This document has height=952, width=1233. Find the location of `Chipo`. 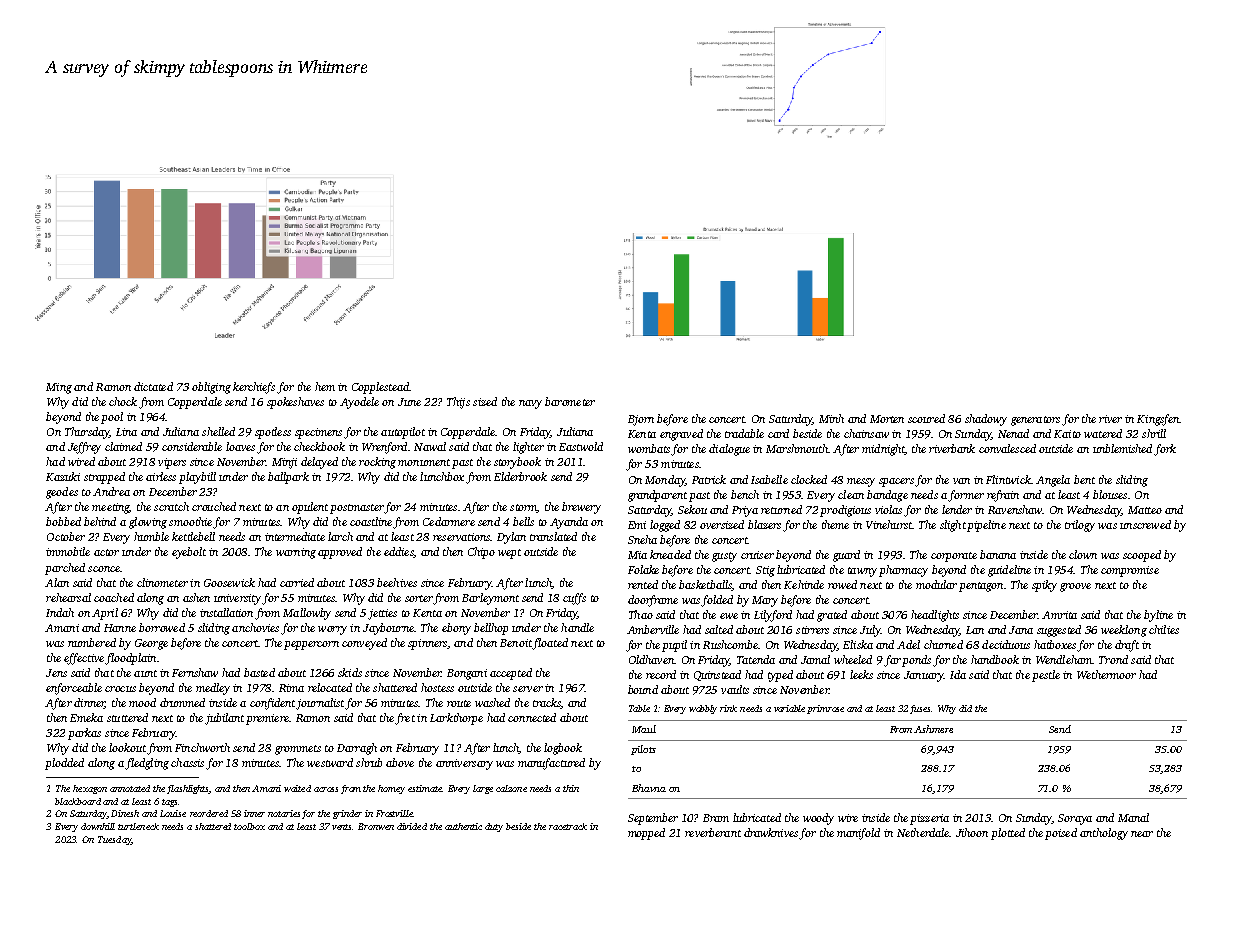

Chipo is located at coordinates (481, 553).
